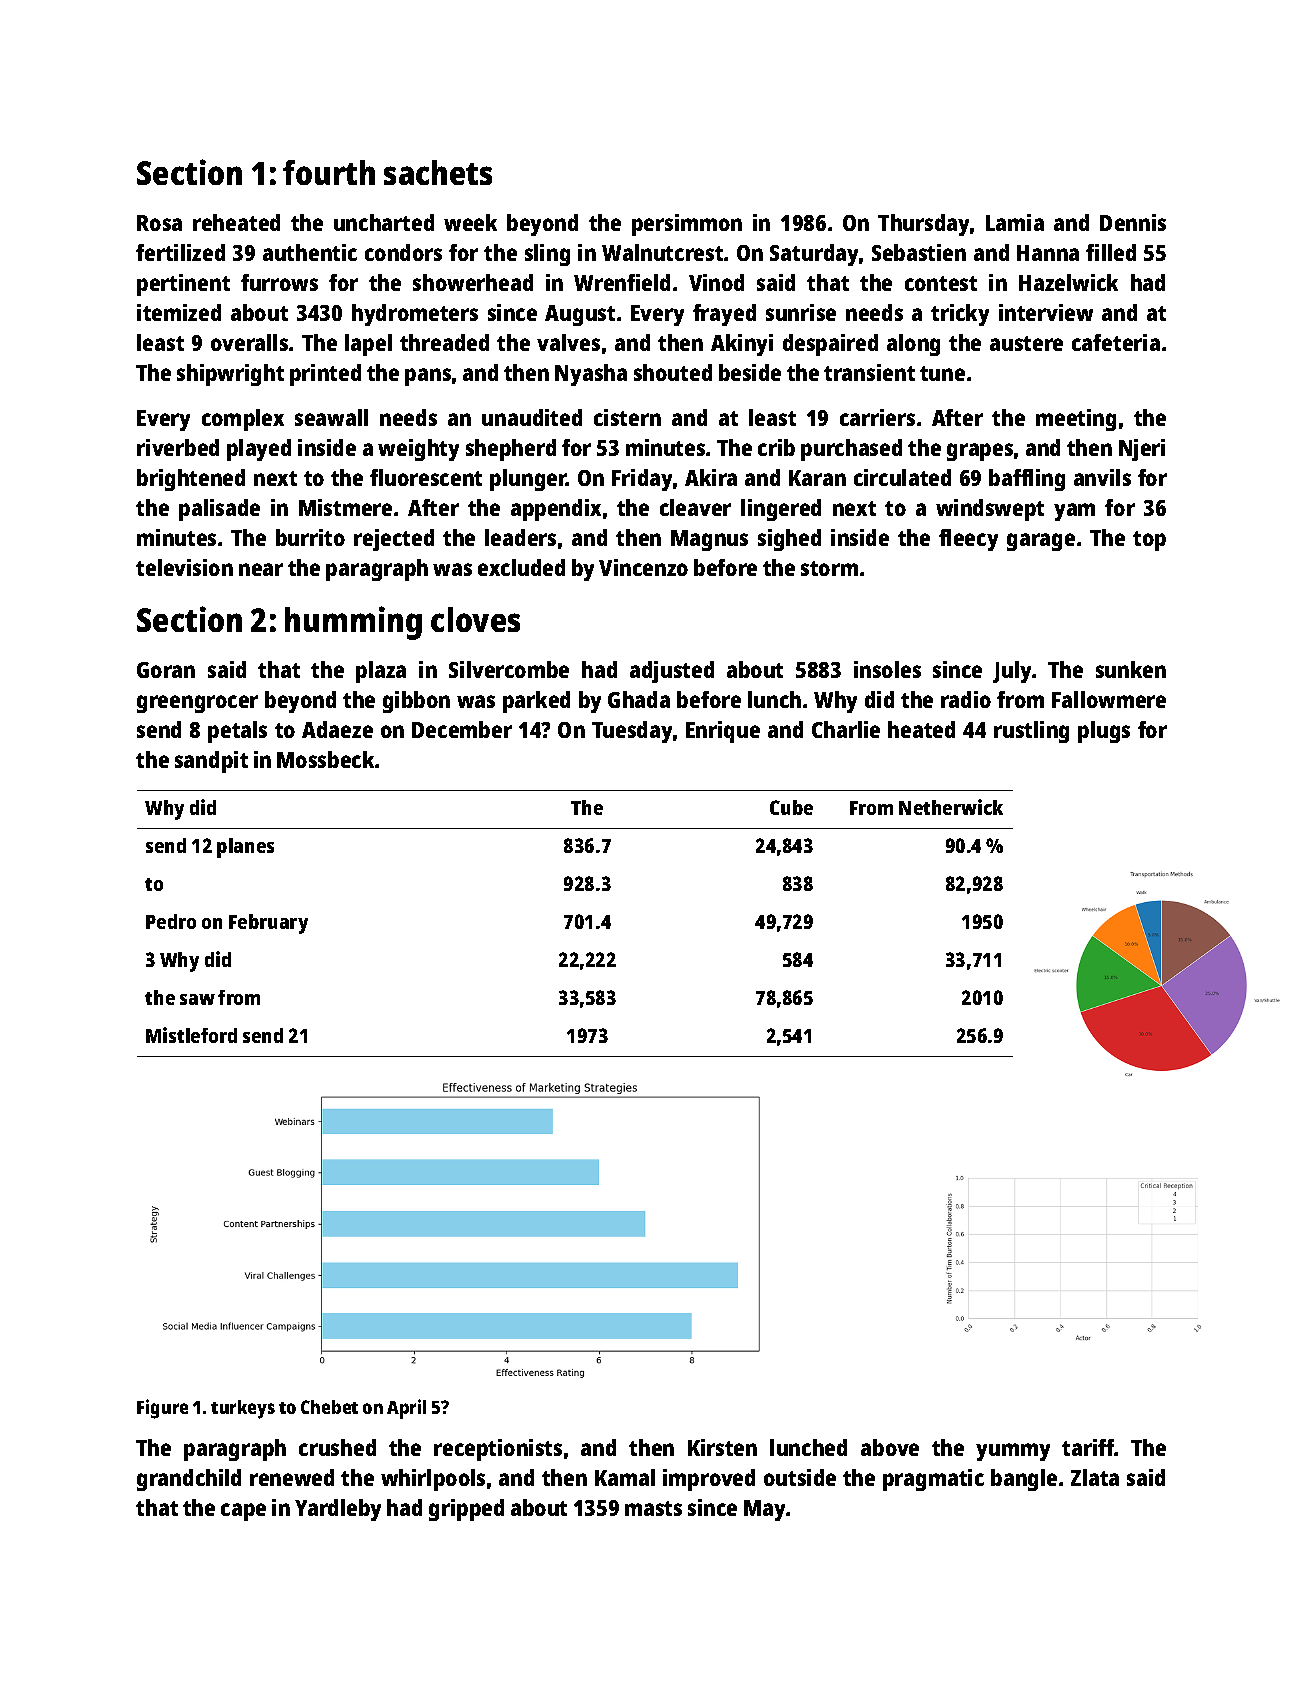 This document has width=1304, height=1687. What do you see at coordinates (191, 1035) in the document?
I see `Mistleford` at bounding box center [191, 1035].
